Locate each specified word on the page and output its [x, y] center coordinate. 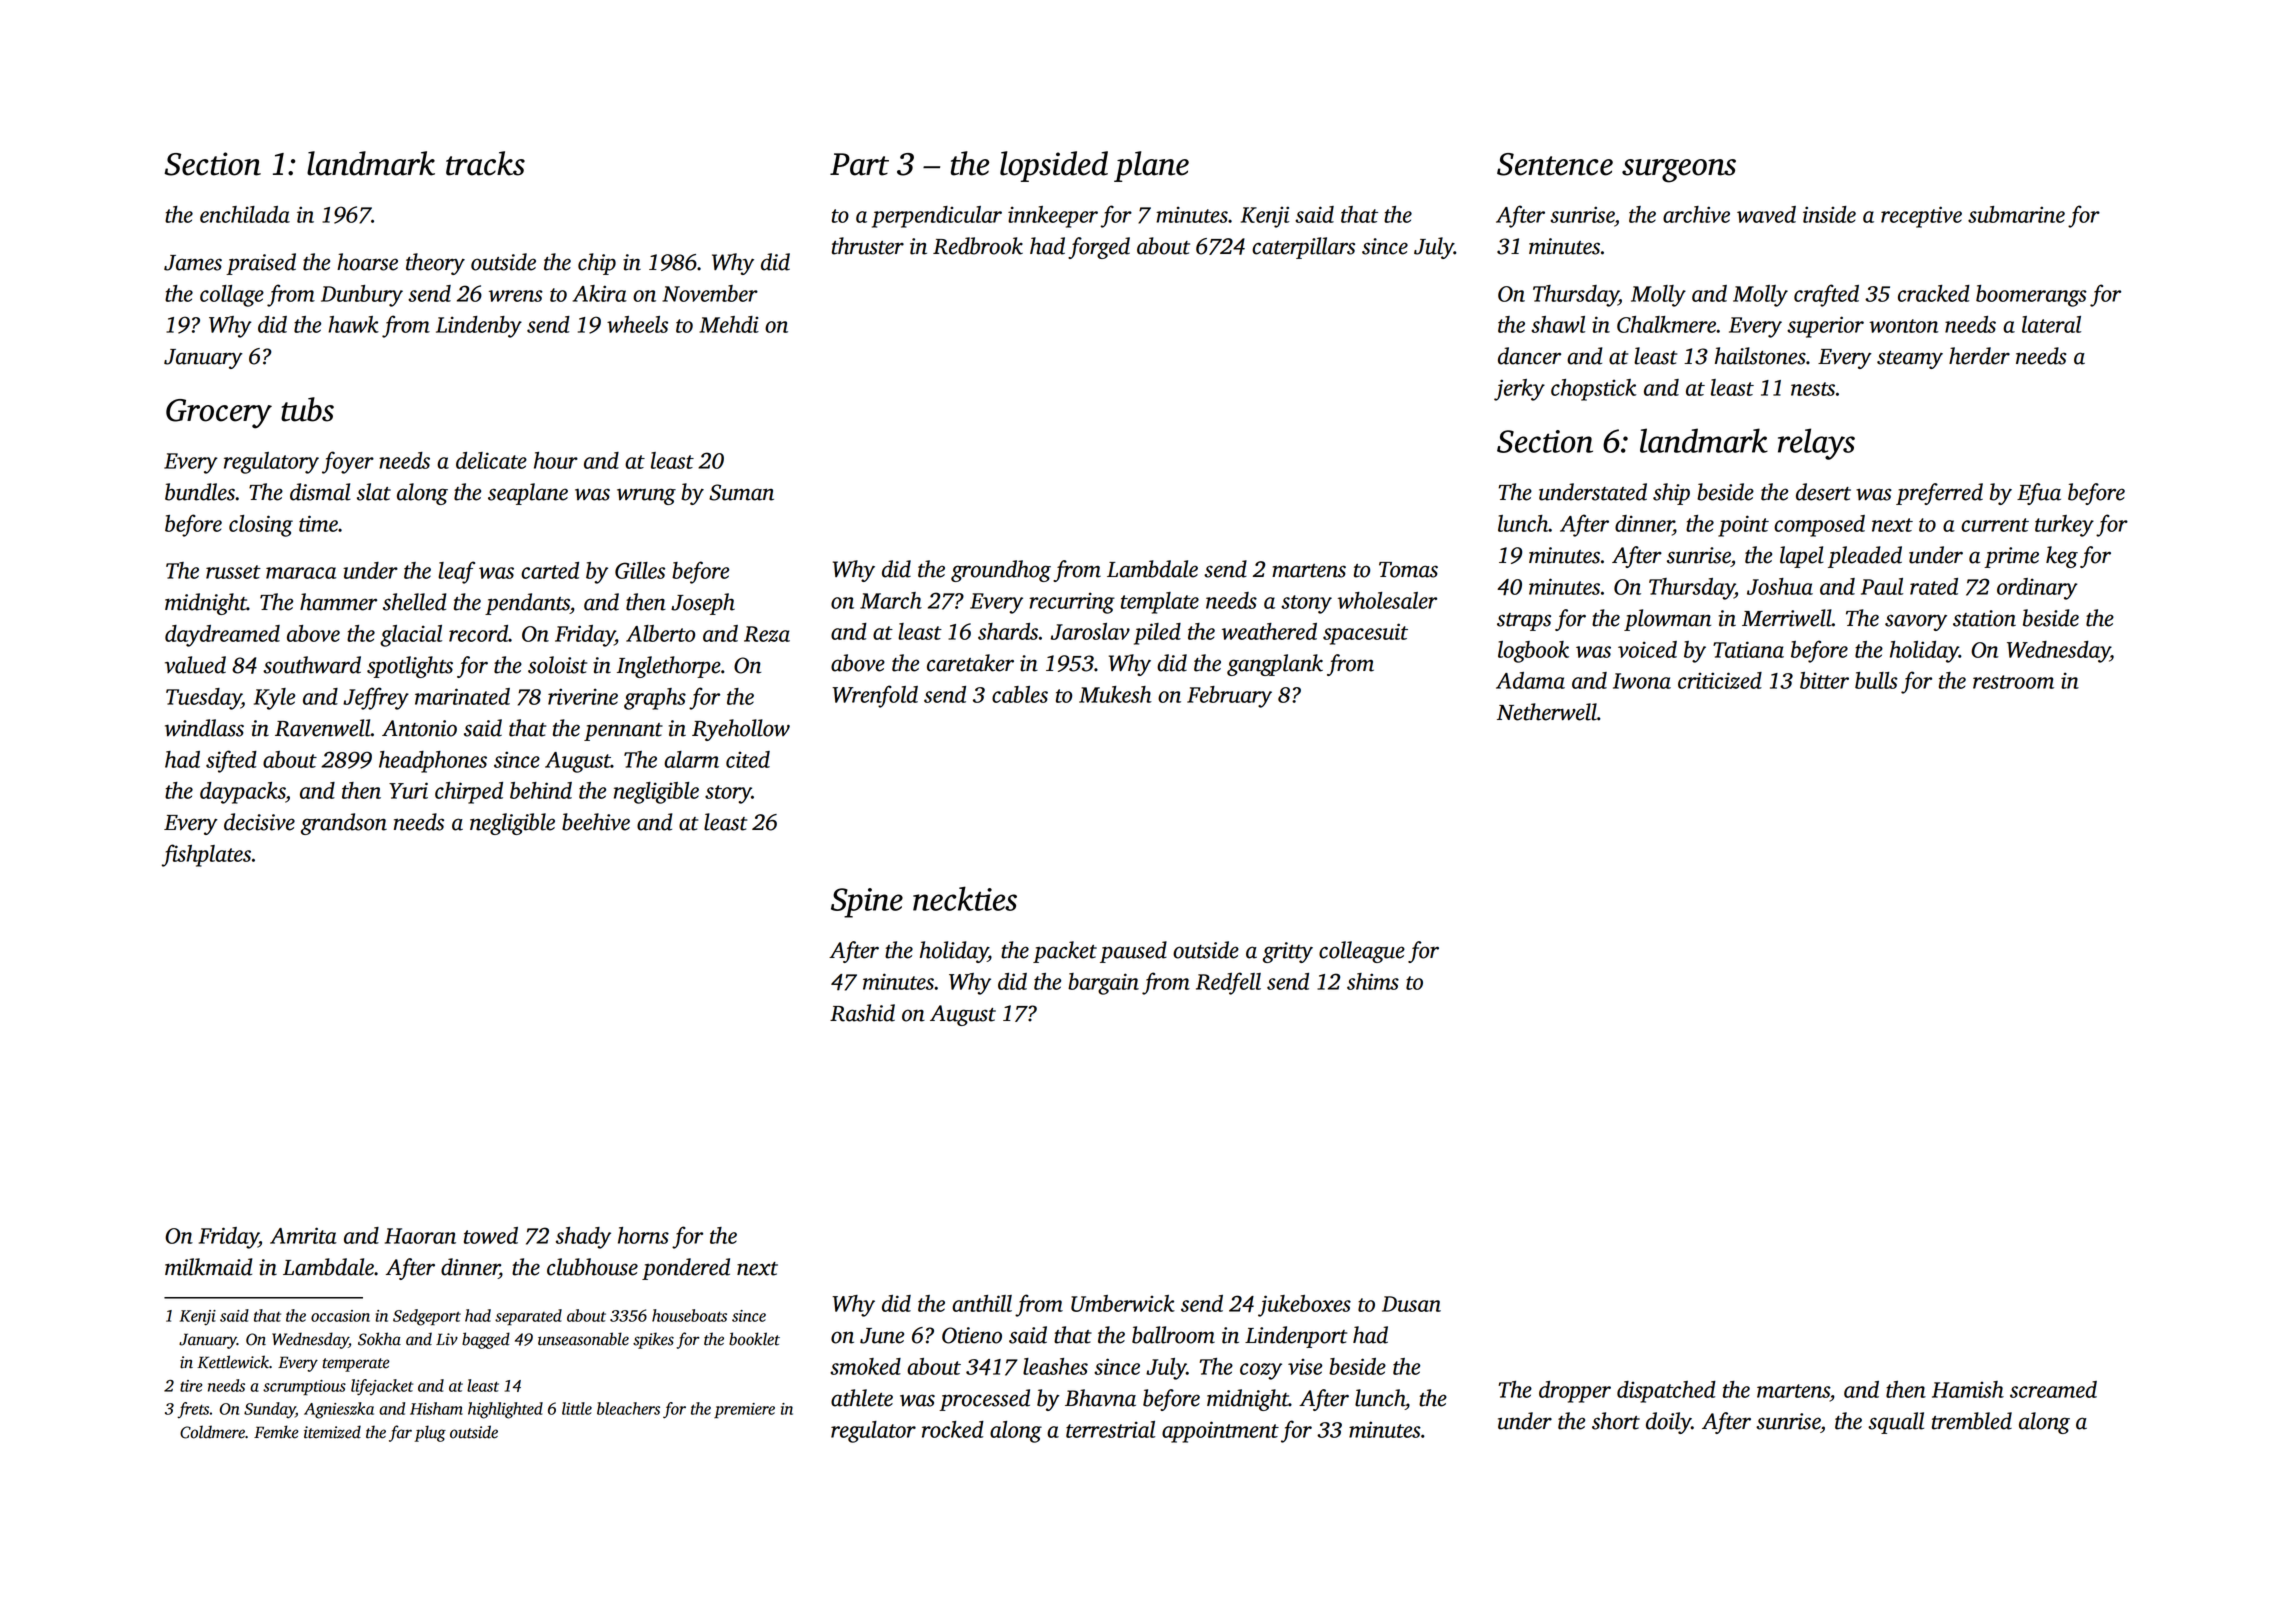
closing [261, 526]
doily [1668, 1423]
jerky [1519, 390]
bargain [1103, 984]
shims [1373, 981]
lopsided [1054, 166]
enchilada [245, 214]
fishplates [206, 855]
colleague [1362, 952]
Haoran [420, 1236]
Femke [276, 1432]
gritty [1288, 952]
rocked [953, 1429]
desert [1823, 492]
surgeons [1679, 171]
